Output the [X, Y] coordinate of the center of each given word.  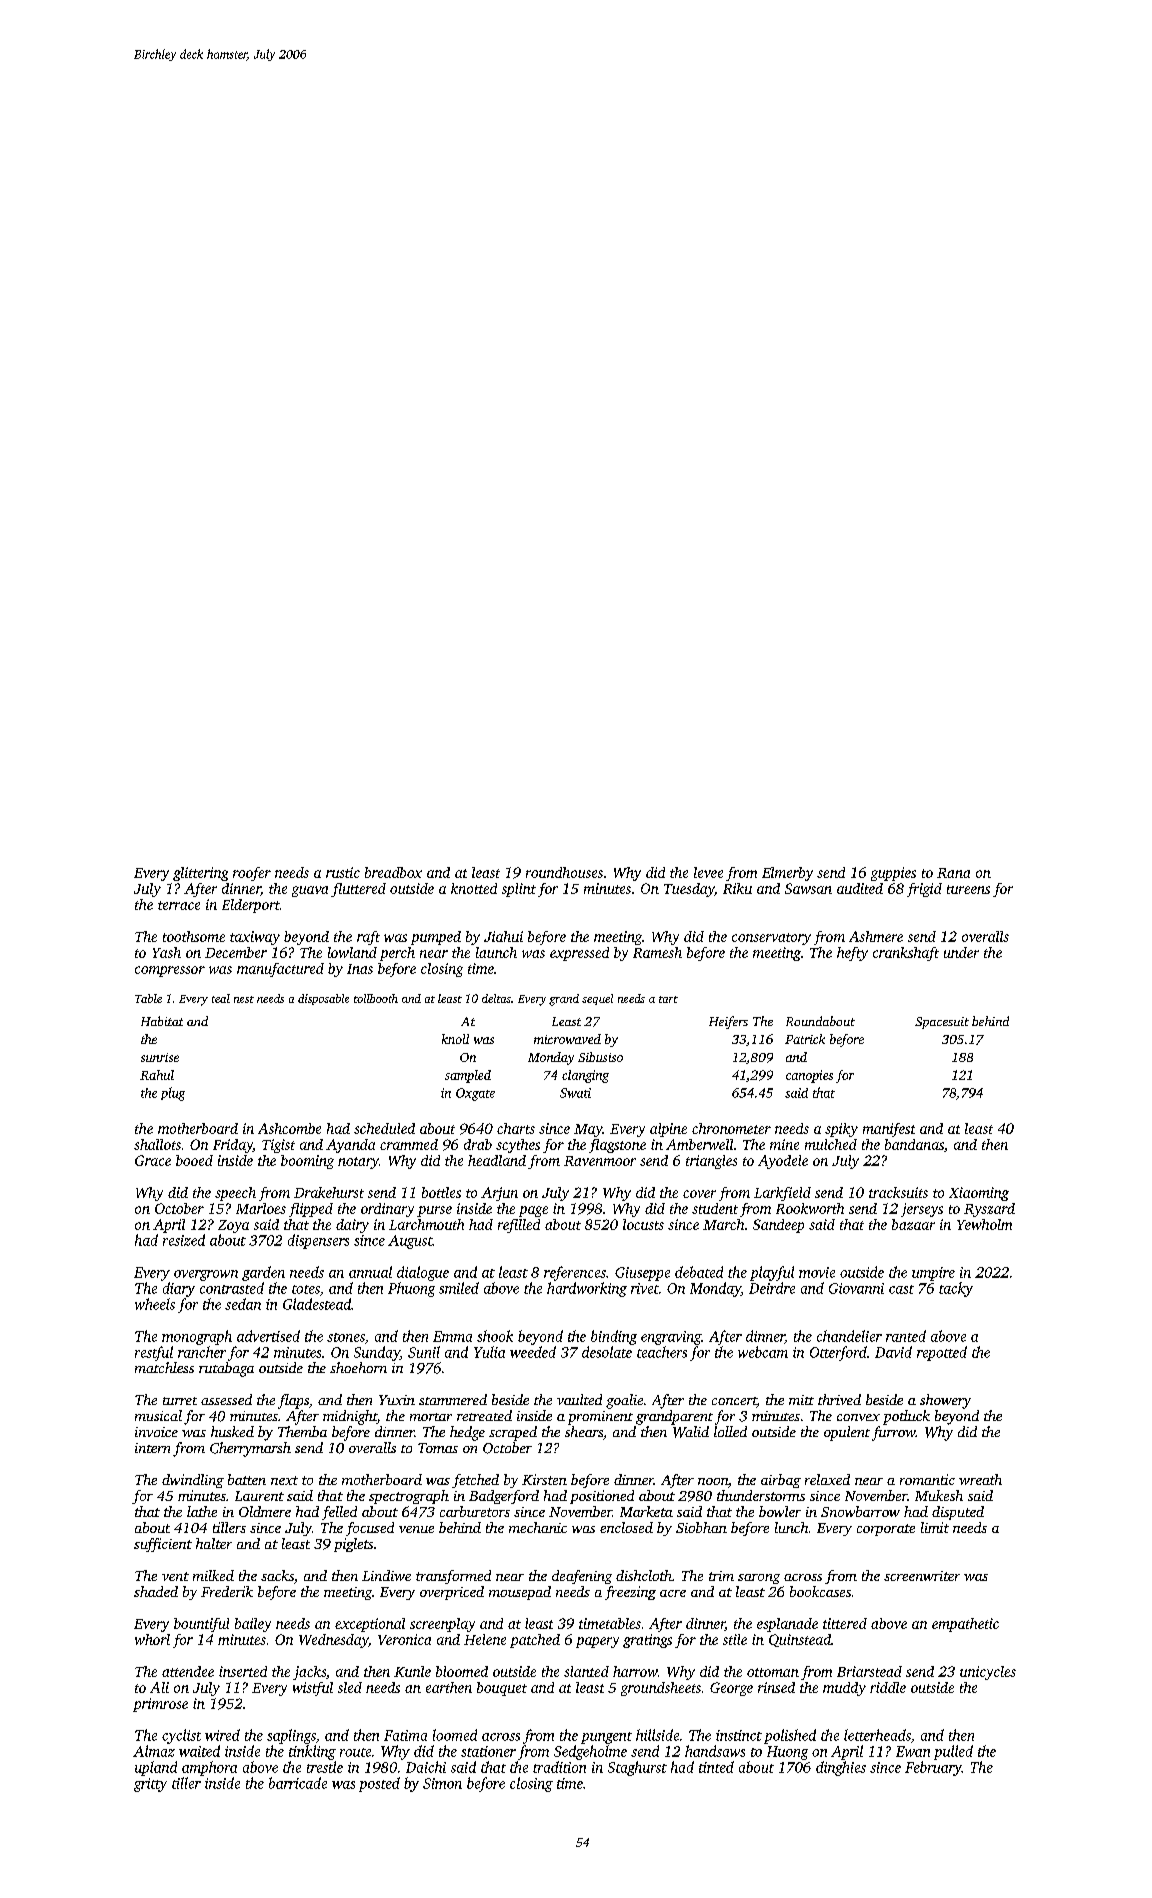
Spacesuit [942, 1023]
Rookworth [810, 1208]
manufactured [280, 970]
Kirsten [544, 1479]
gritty [150, 1785]
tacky [956, 1289]
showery [945, 1401]
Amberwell [699, 1144]
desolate [607, 1352]
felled [339, 1513]
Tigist [278, 1146]
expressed [579, 954]
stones [346, 1337]
